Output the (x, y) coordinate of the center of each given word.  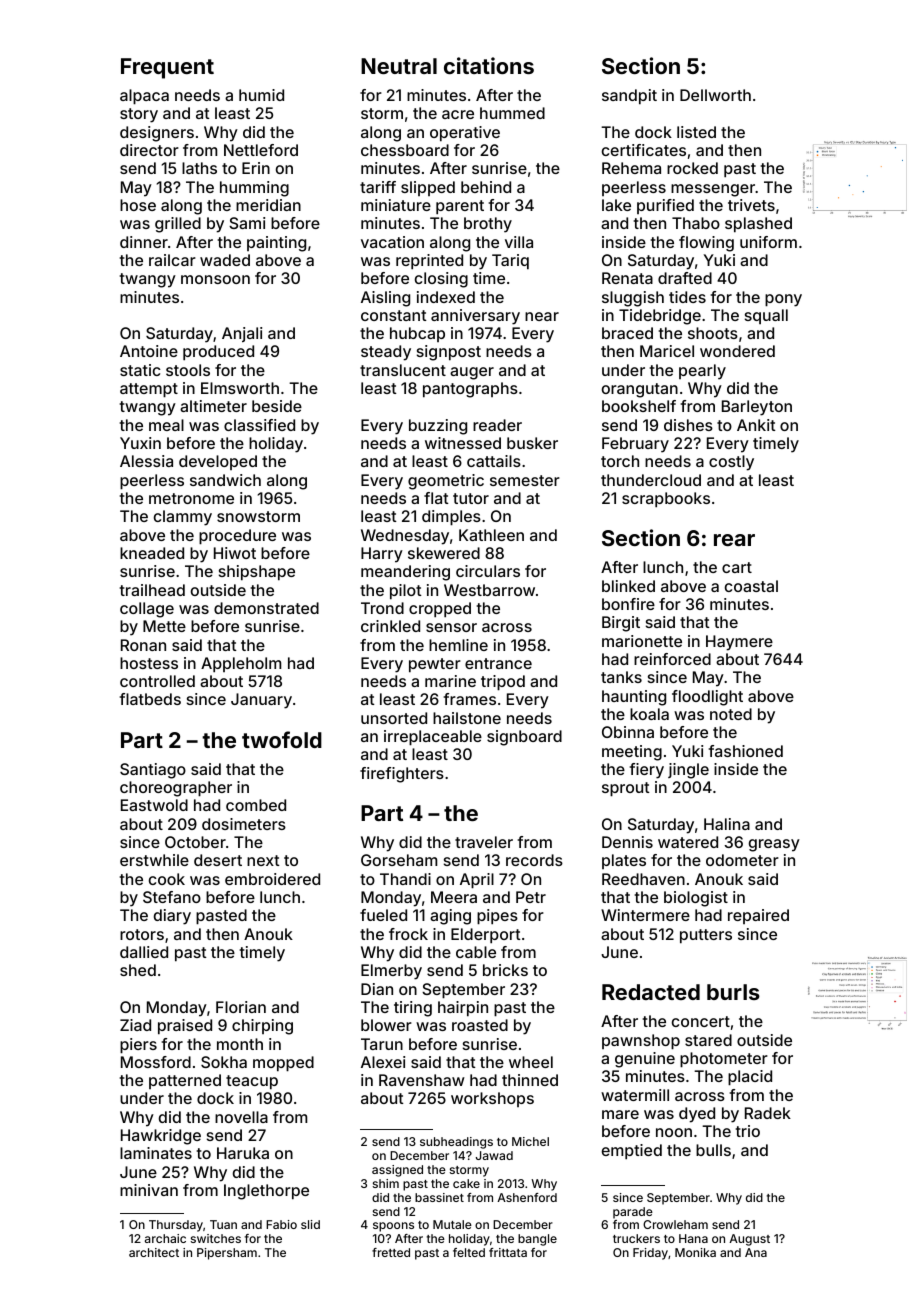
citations (489, 65)
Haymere (739, 643)
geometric (446, 482)
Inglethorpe (266, 1192)
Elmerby (391, 972)
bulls (713, 1150)
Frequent (167, 68)
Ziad (135, 1025)
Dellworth (715, 95)
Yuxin (140, 443)
